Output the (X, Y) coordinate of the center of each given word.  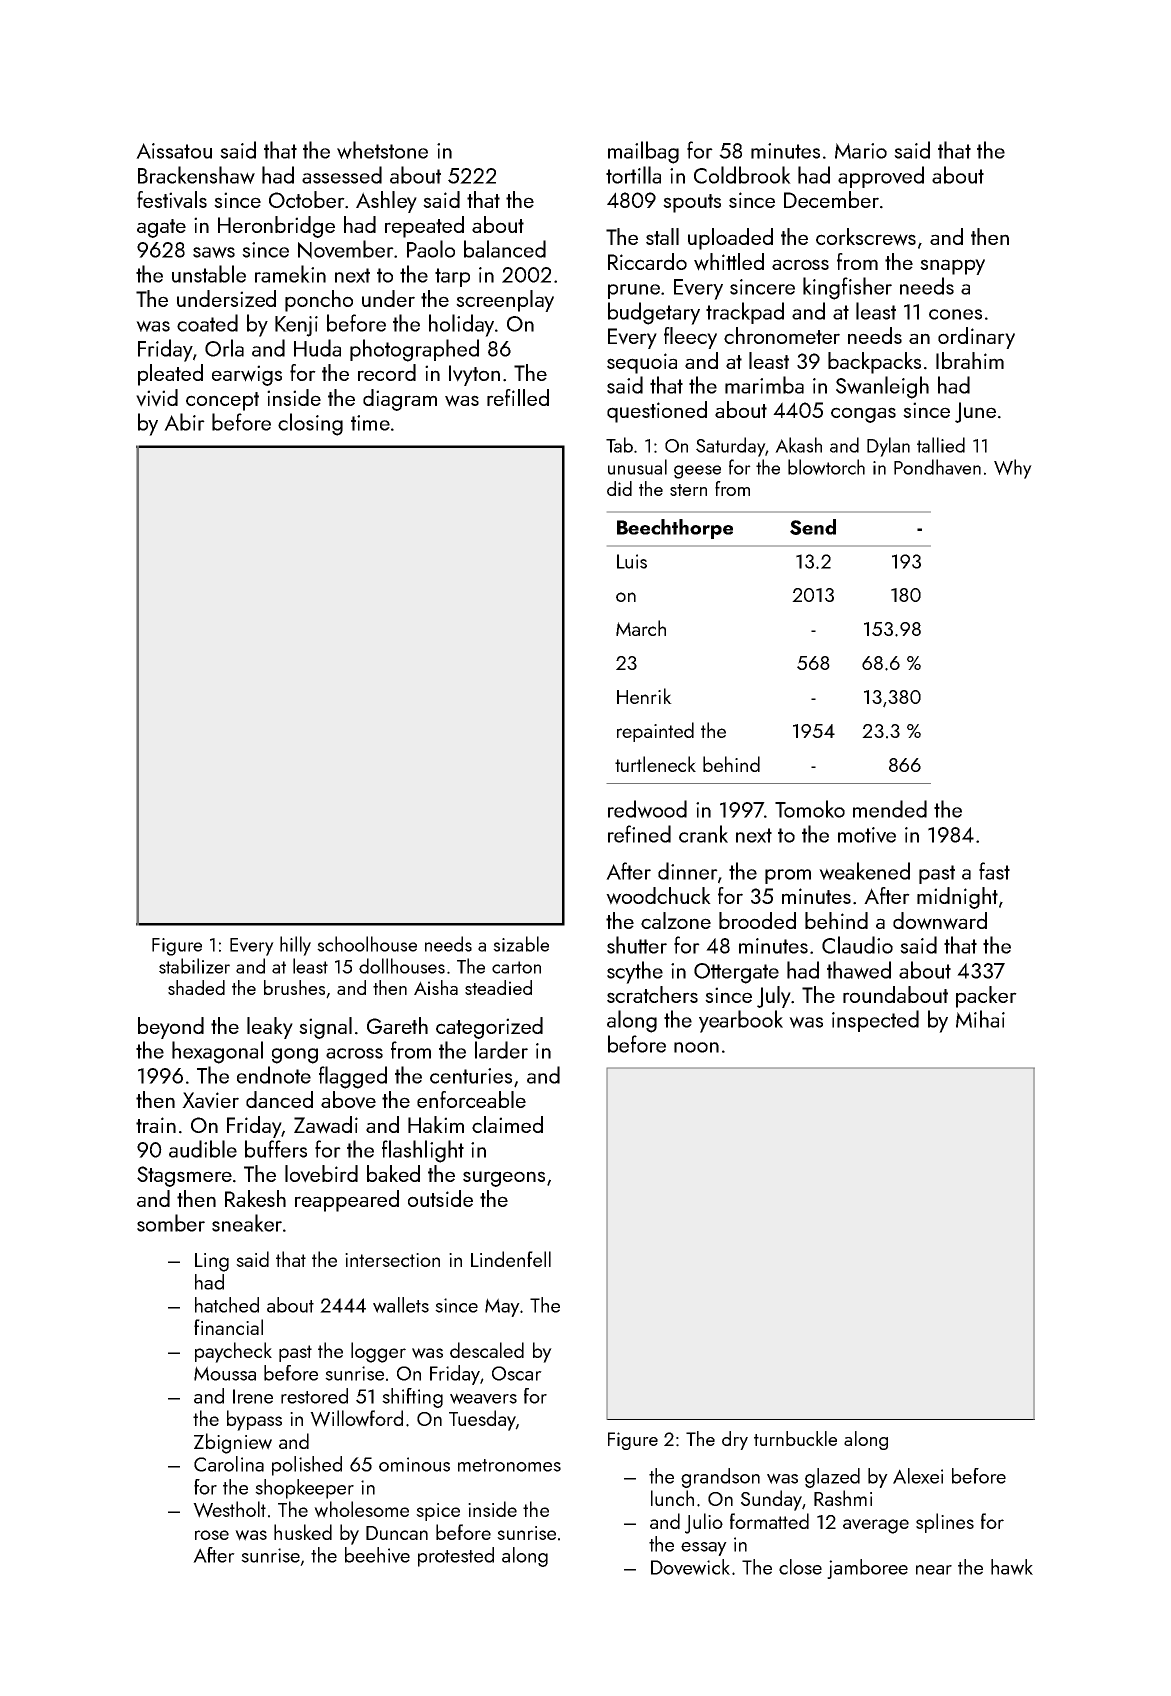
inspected (875, 1021)
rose (212, 1535)
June (975, 412)
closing (310, 424)
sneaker (247, 1223)
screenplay (505, 301)
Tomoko (810, 809)
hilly (295, 946)
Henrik (644, 696)
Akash (798, 445)
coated (207, 323)
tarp (452, 277)
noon (696, 1047)
